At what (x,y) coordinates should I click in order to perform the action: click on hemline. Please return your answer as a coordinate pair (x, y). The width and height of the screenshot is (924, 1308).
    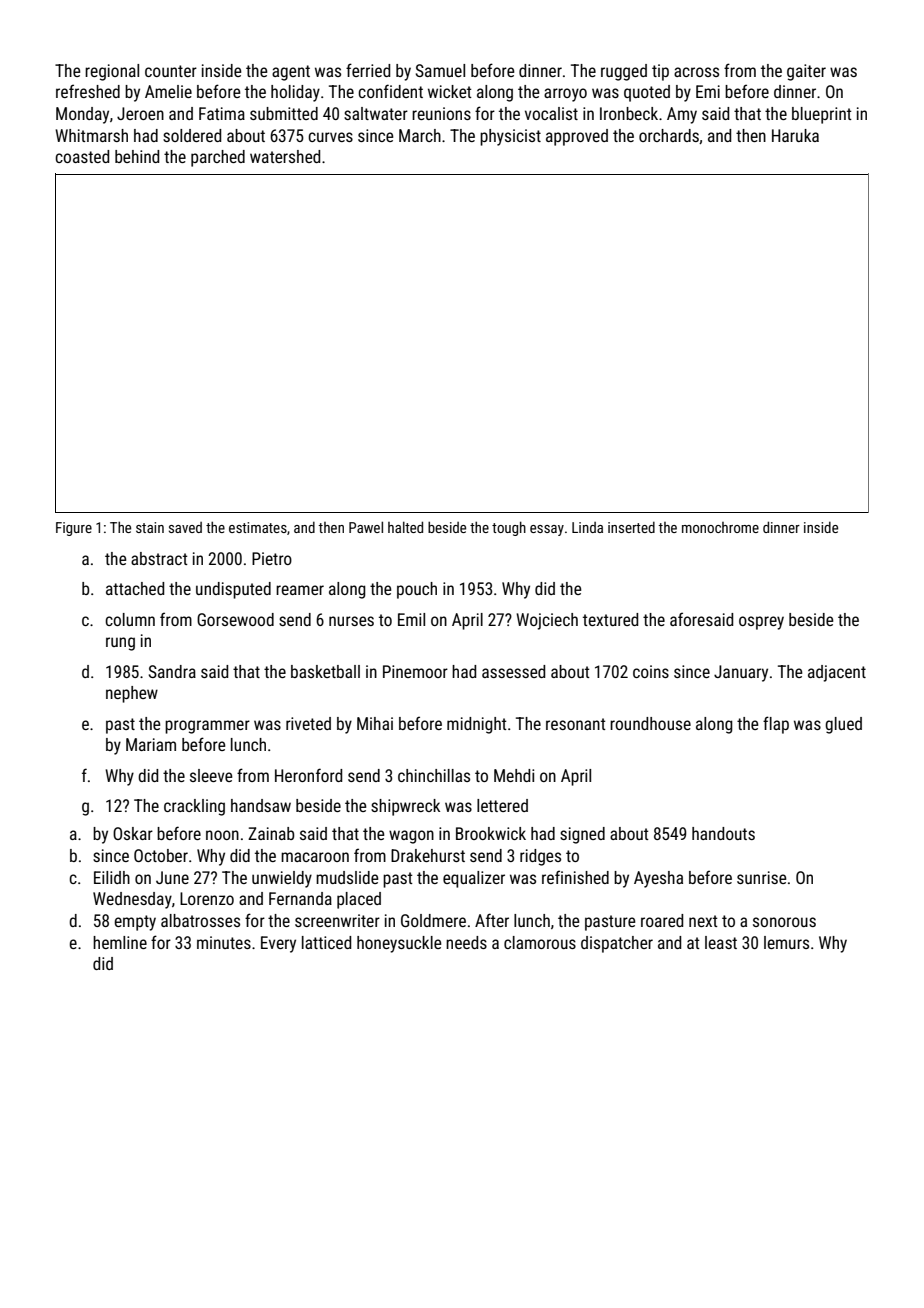
    Looking at the image, I should click on (120, 942).
